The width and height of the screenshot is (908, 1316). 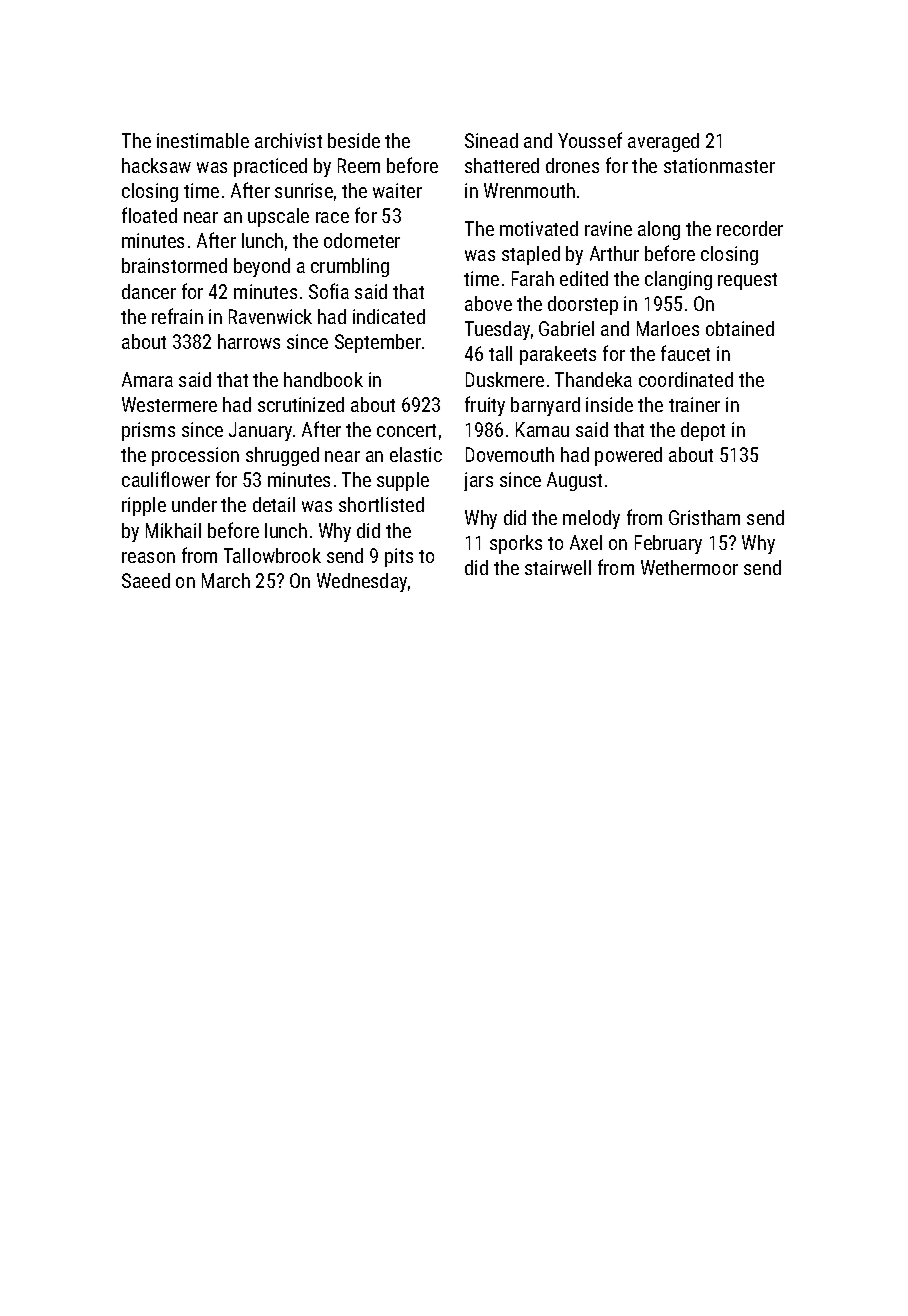 What do you see at coordinates (148, 557) in the screenshot?
I see `reason` at bounding box center [148, 557].
